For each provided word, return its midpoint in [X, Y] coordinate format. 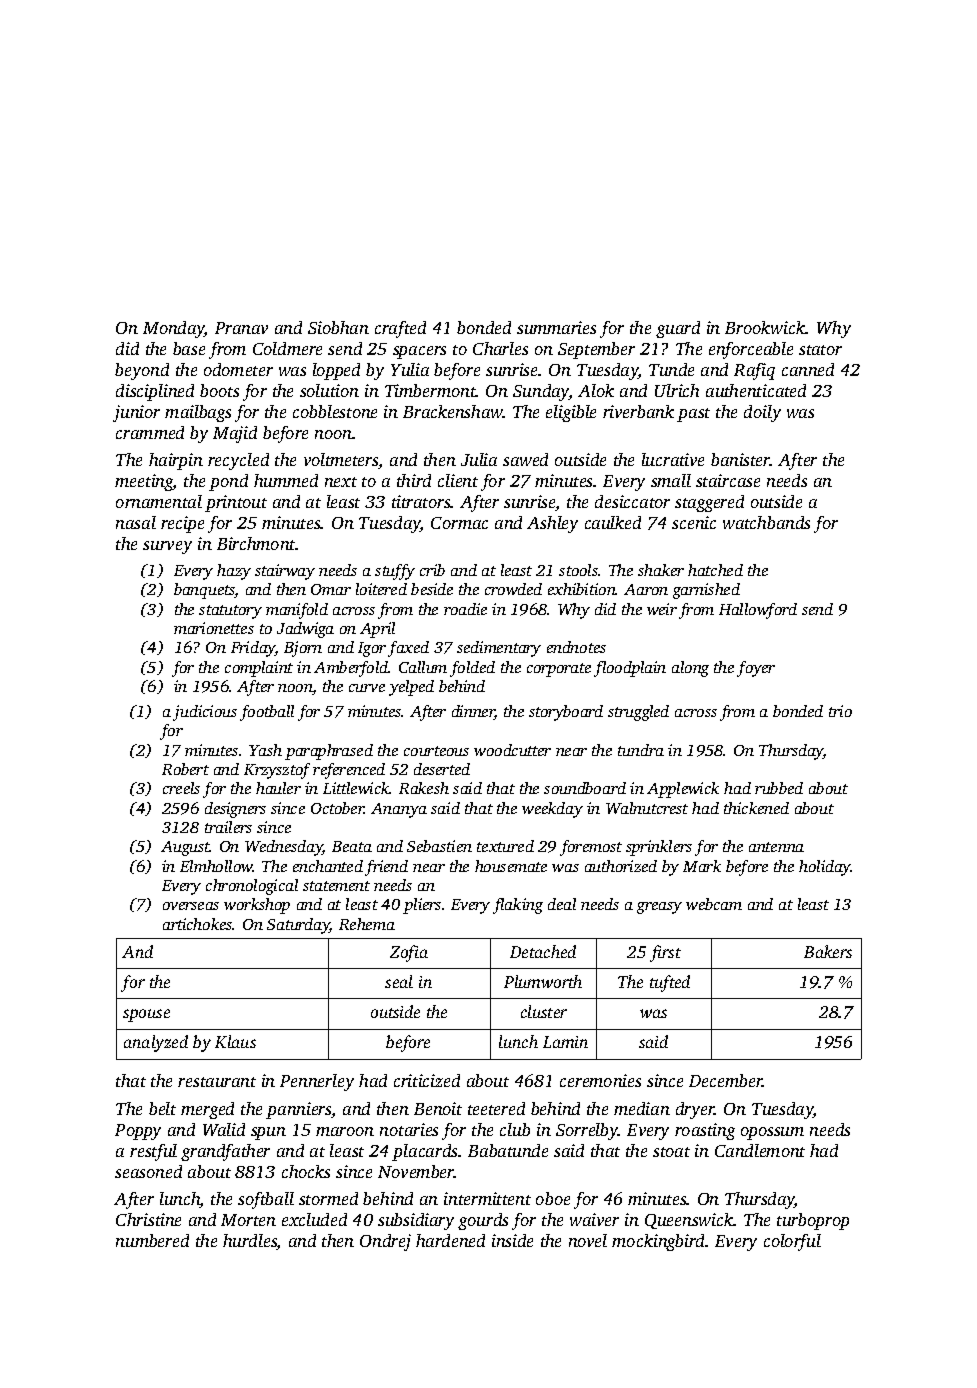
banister [740, 459]
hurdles [250, 1242]
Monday [174, 329]
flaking [518, 906]
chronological [252, 887]
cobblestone [335, 411]
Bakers [828, 951]
